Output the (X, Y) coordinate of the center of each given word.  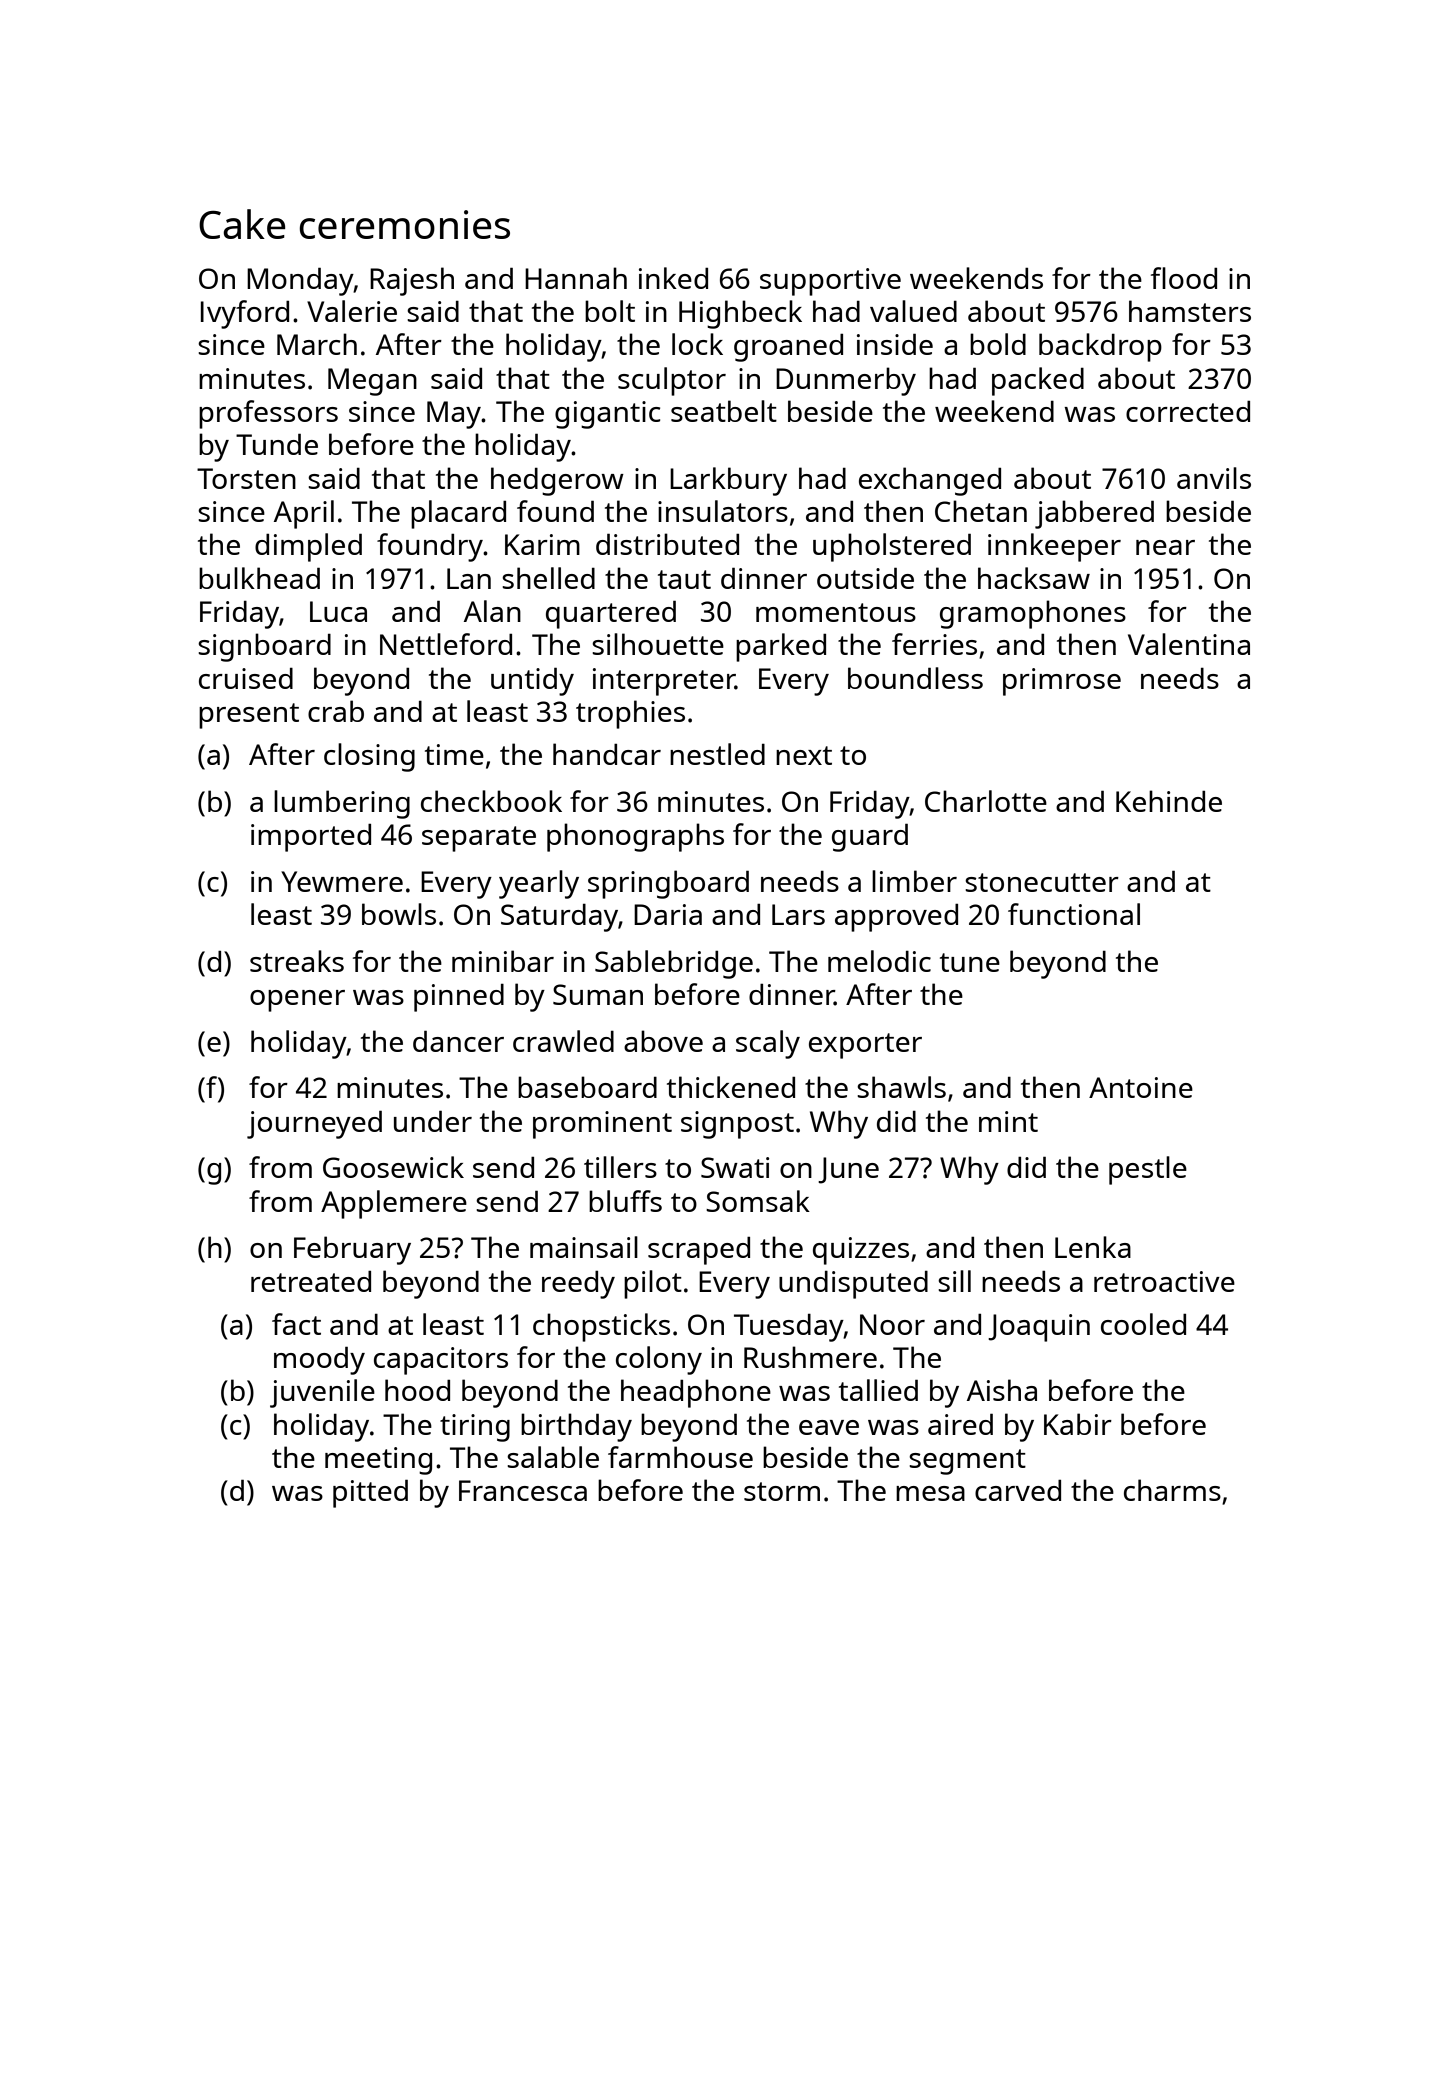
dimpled (308, 547)
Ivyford (245, 314)
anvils (1214, 478)
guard (870, 837)
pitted (370, 1493)
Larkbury (728, 481)
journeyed (314, 1124)
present (249, 716)
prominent (602, 1125)
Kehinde (1169, 801)
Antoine (1141, 1087)
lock (697, 344)
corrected (1188, 411)
